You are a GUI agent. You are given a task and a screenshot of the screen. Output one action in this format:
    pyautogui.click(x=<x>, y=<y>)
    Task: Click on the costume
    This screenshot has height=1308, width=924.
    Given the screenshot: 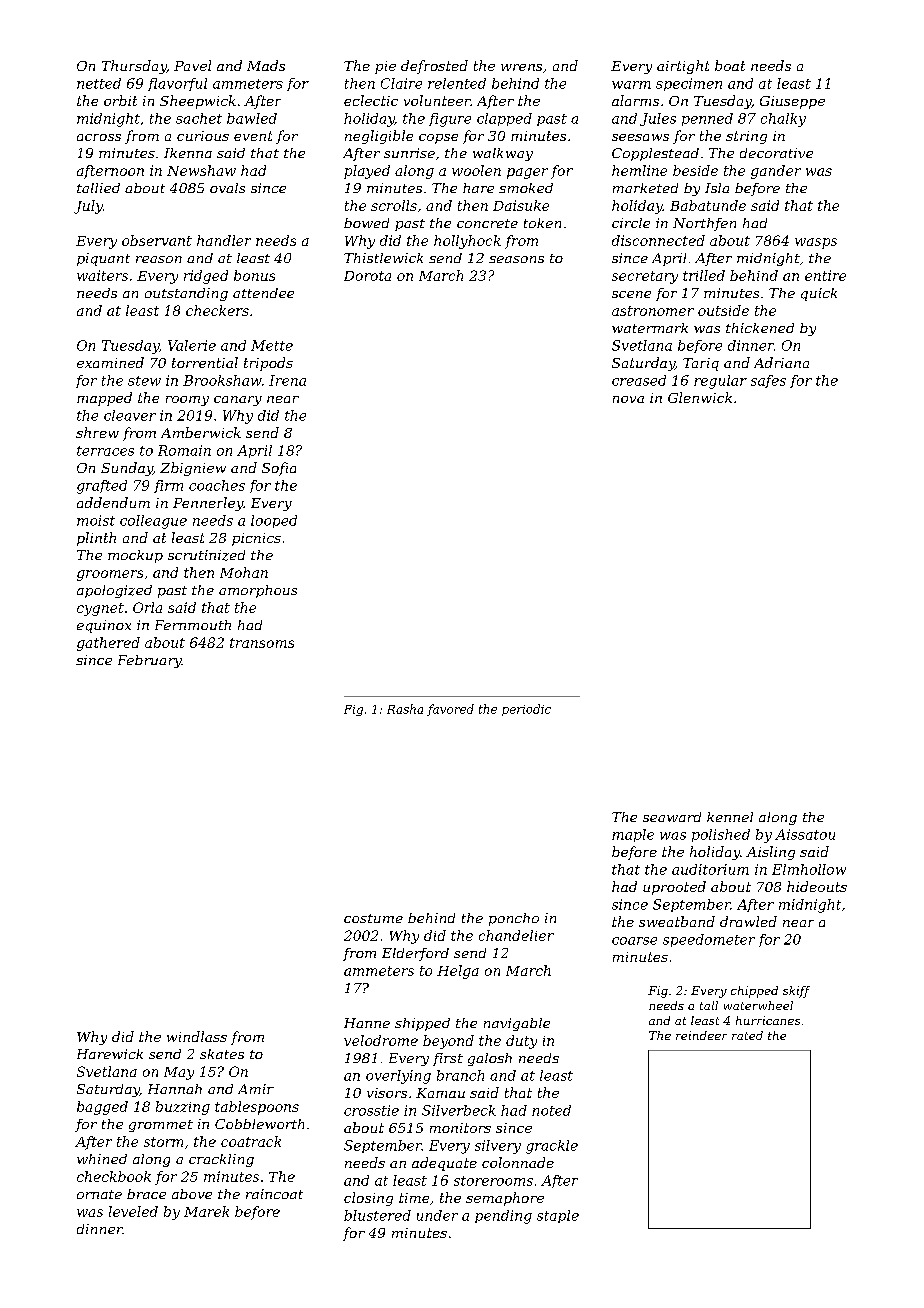 What is the action you would take?
    pyautogui.click(x=373, y=918)
